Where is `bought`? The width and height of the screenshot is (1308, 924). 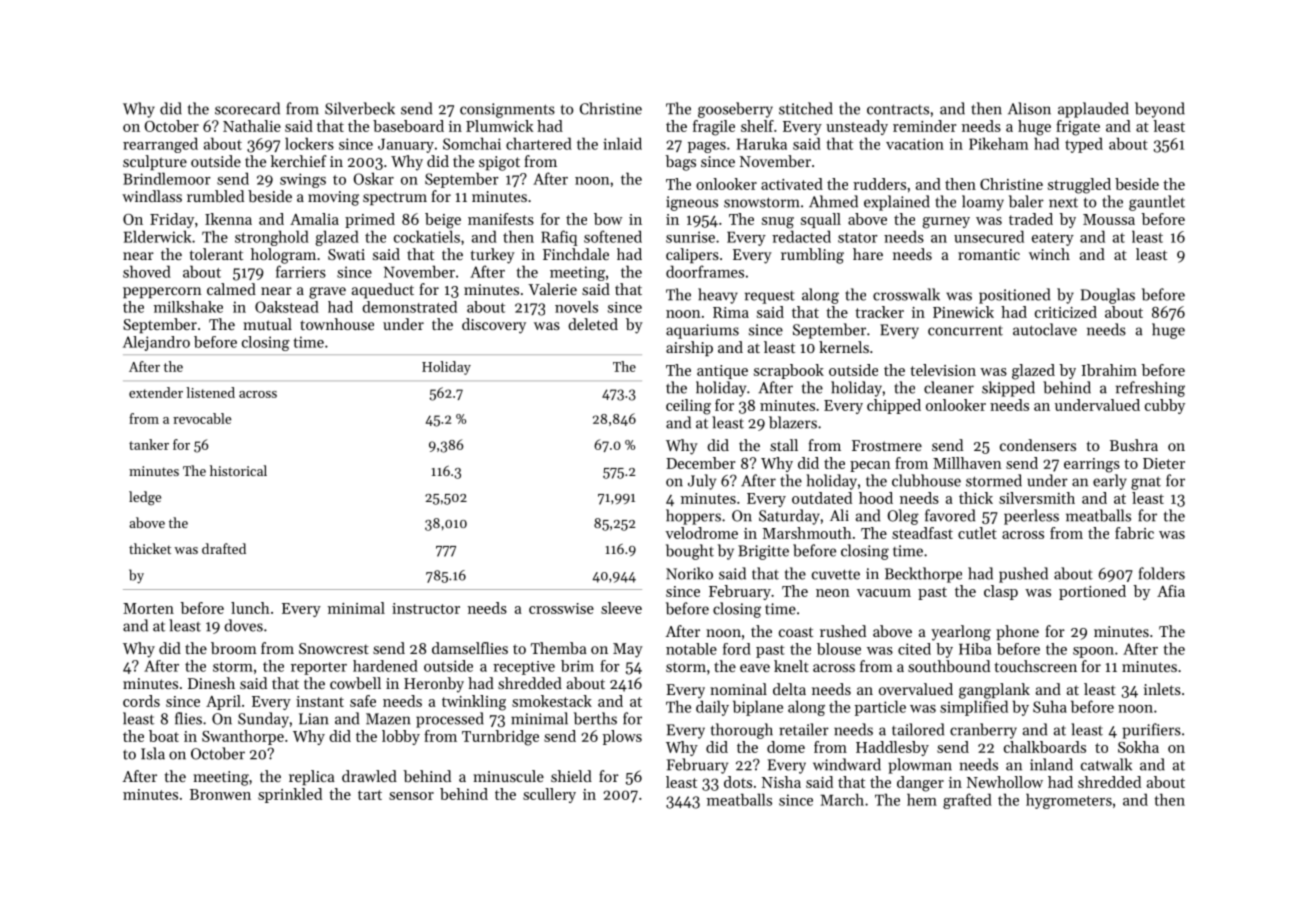
bought is located at coordinates (690, 552).
